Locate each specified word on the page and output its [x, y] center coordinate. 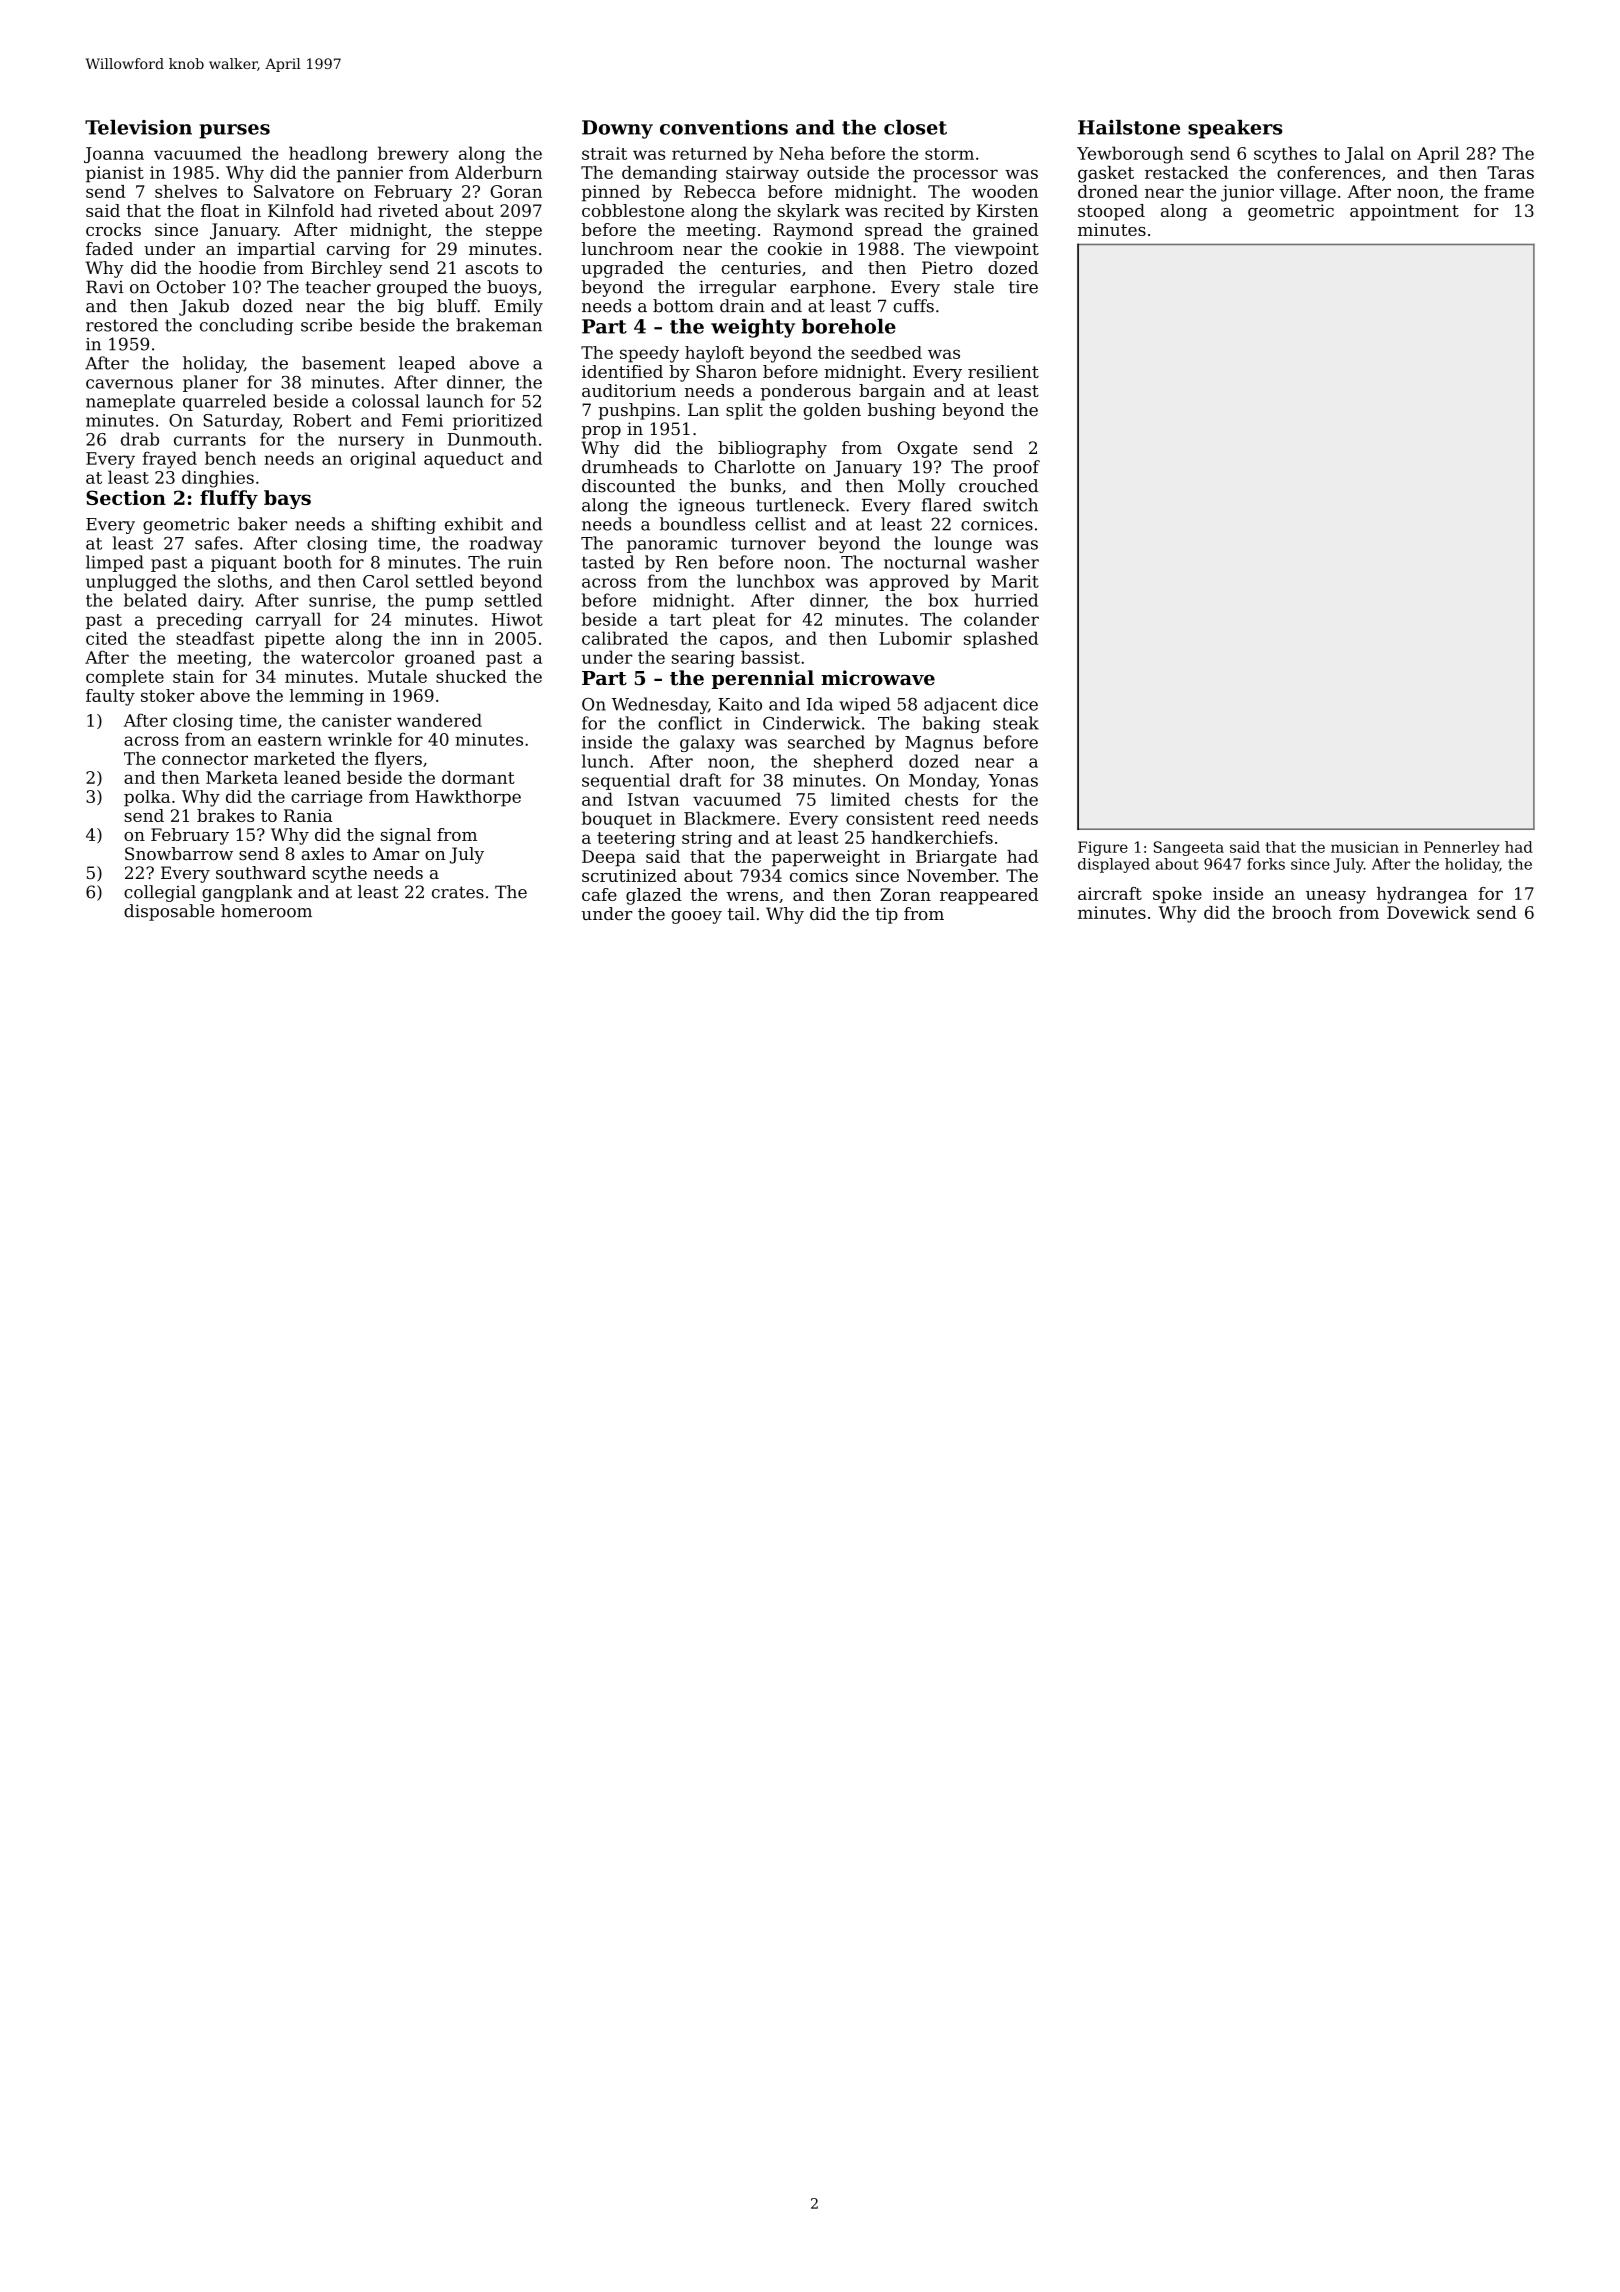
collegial [160, 893]
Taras [1510, 172]
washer [1007, 562]
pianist [115, 174]
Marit [1015, 581]
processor [955, 176]
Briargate [956, 858]
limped [115, 563]
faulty [110, 697]
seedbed [886, 352]
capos [744, 641]
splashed [1001, 639]
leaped [427, 364]
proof [1016, 468]
